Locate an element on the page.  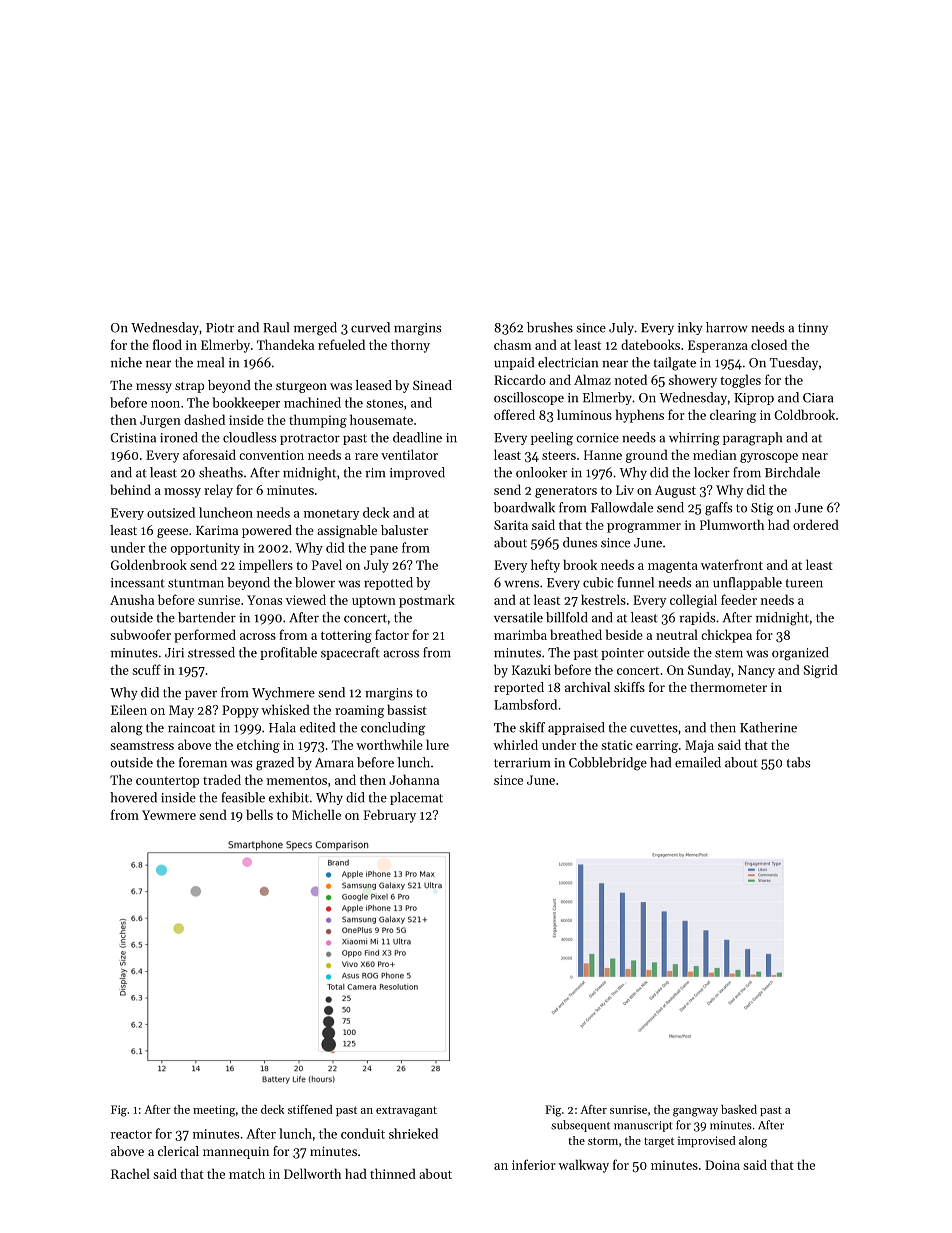
Pavel is located at coordinates (327, 564).
